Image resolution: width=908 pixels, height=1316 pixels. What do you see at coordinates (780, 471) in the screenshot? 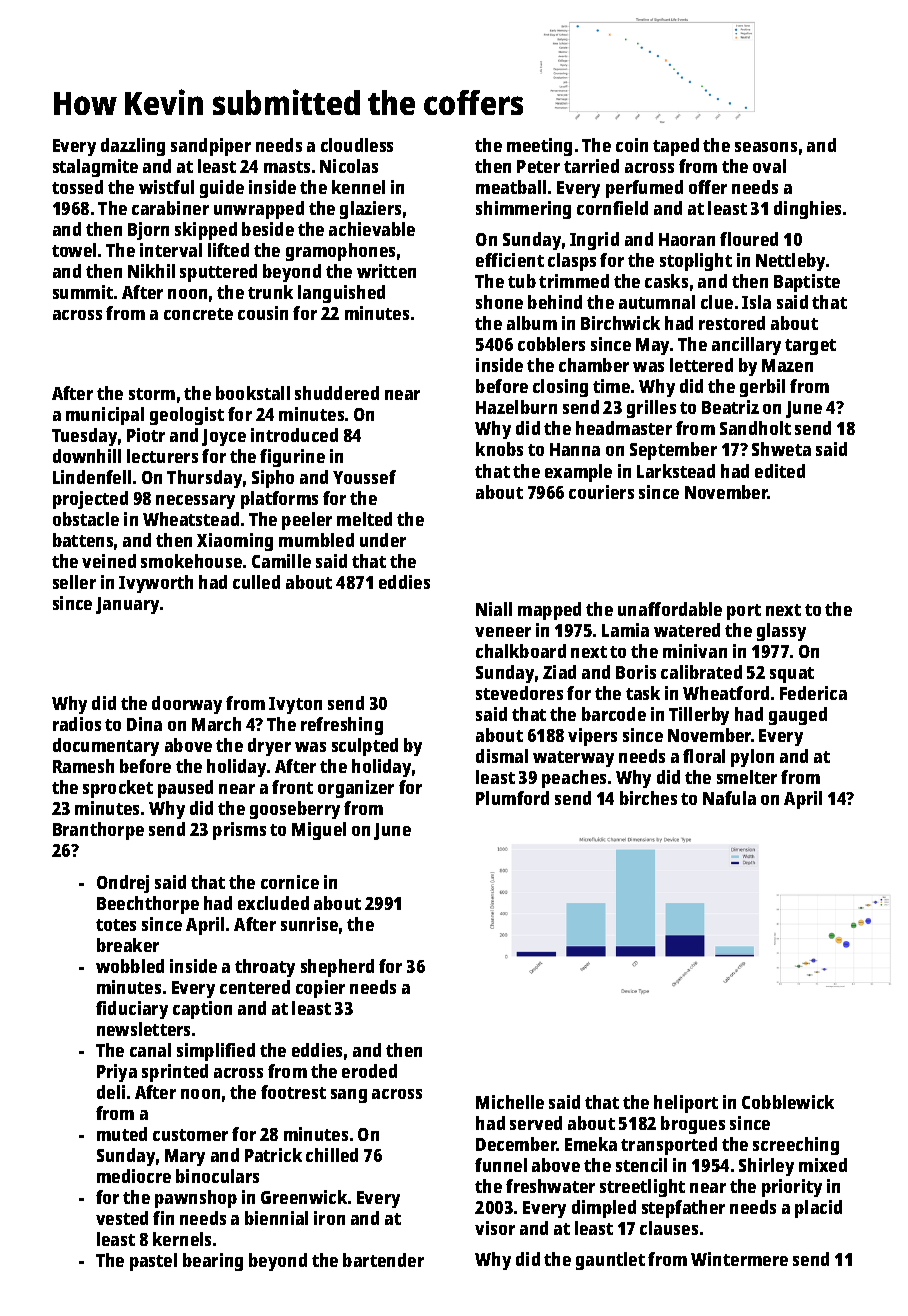
I see `edited` at bounding box center [780, 471].
